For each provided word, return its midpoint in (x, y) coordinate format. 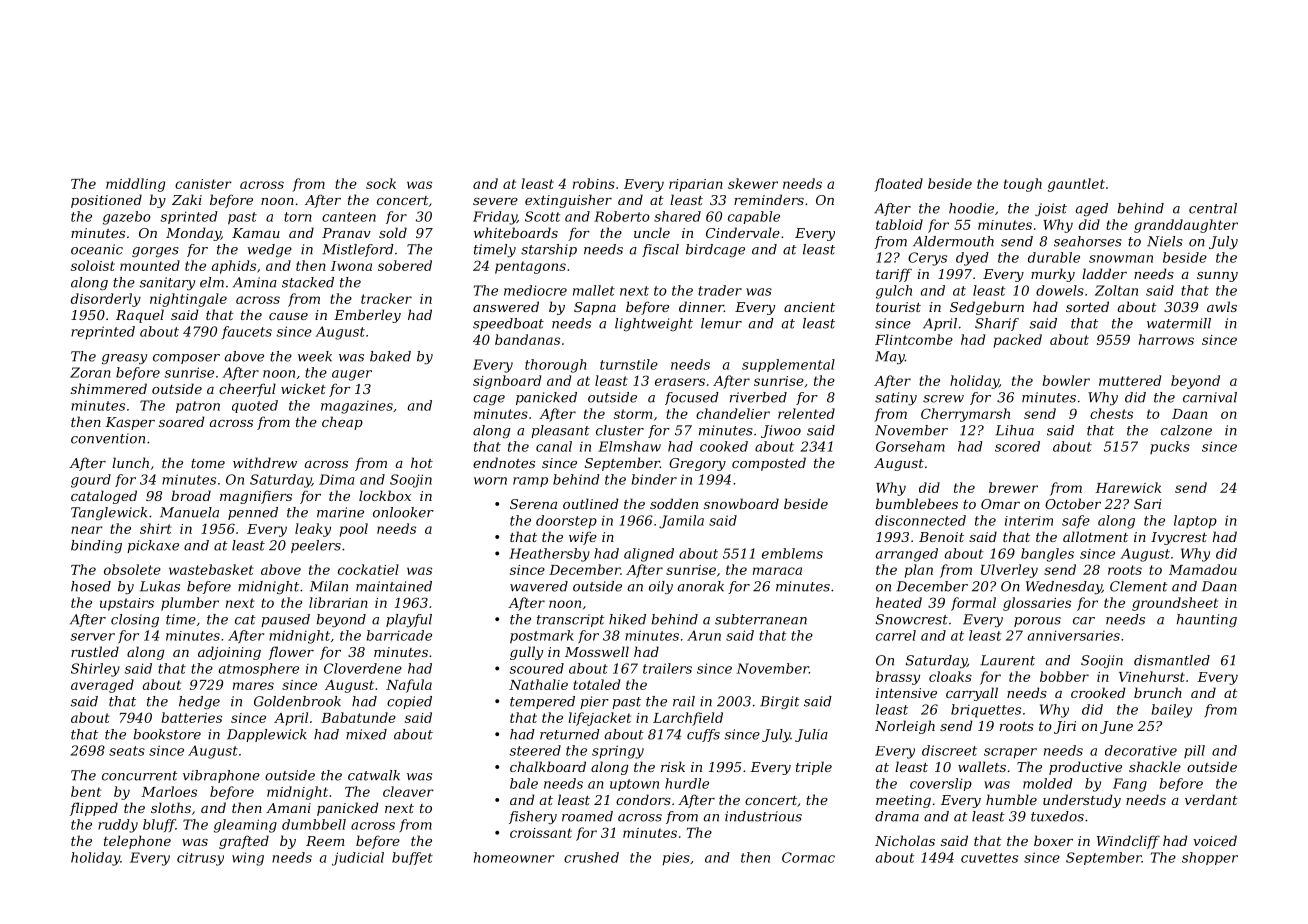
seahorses (1088, 241)
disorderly (106, 300)
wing (248, 859)
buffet (412, 858)
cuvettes (989, 858)
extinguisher (568, 201)
